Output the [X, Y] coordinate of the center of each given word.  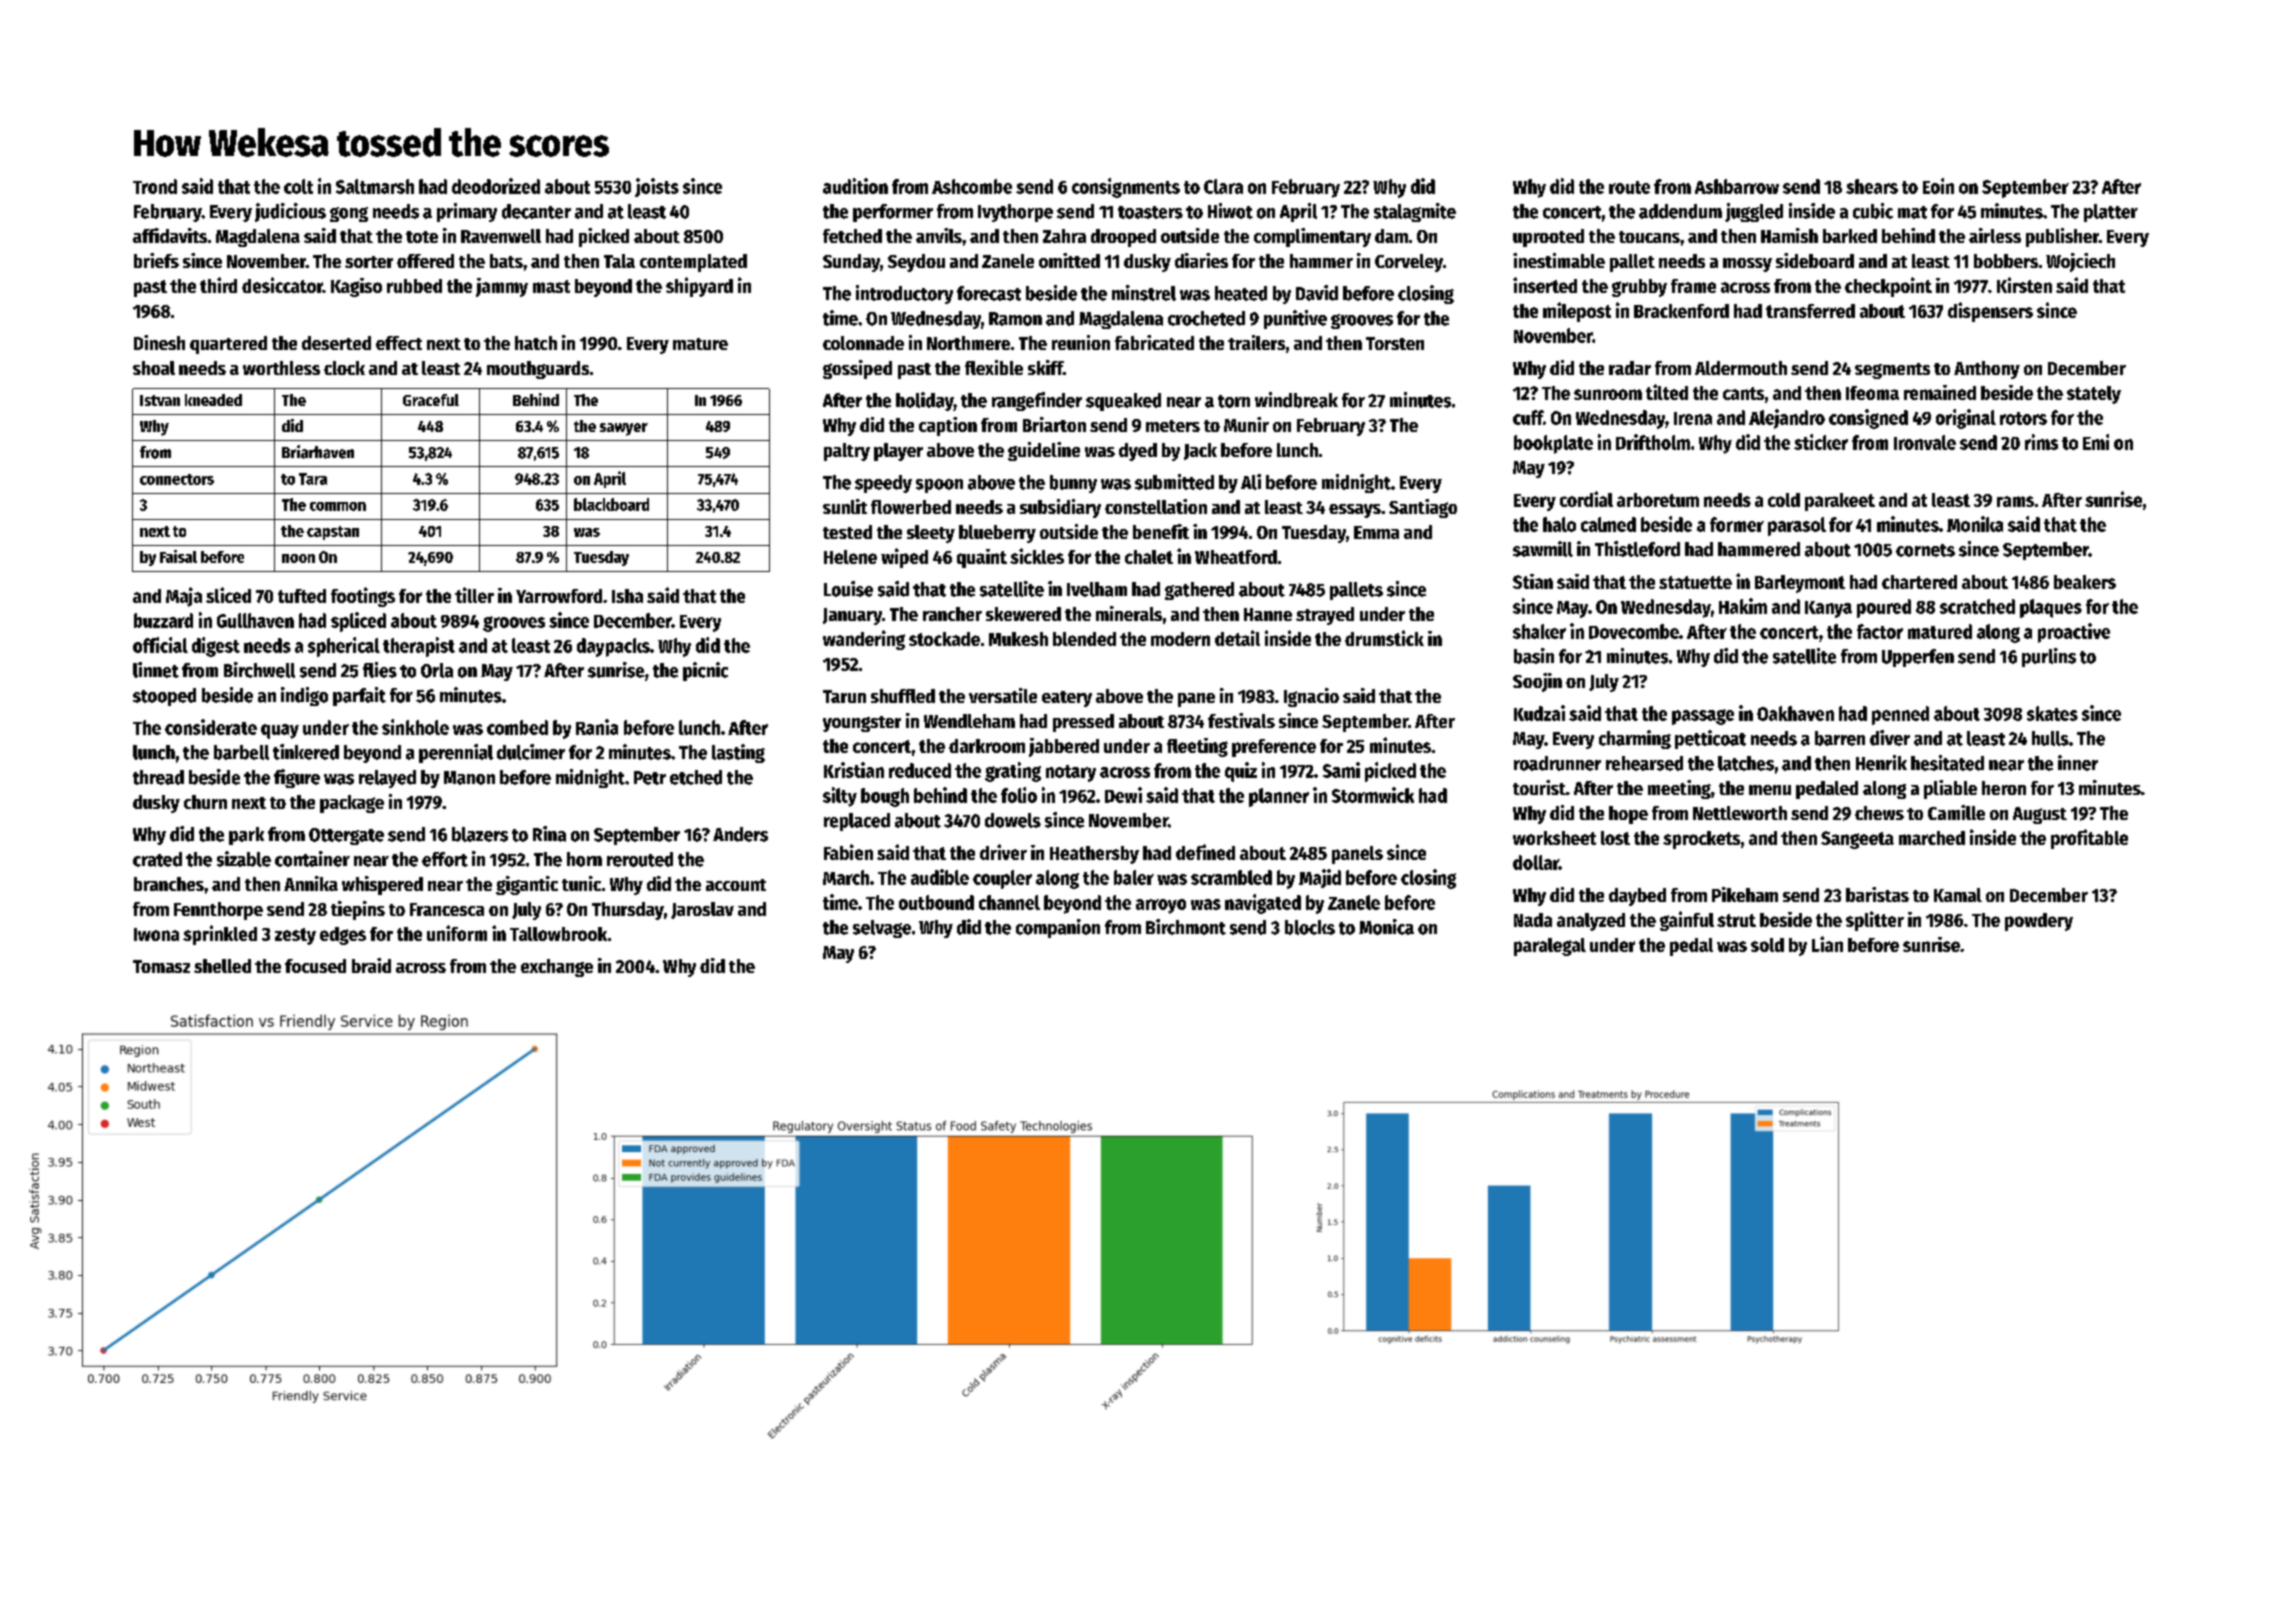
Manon [469, 778]
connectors [177, 479]
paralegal [1550, 947]
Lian [1827, 944]
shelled [222, 966]
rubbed [414, 286]
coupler [1002, 879]
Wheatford [1236, 557]
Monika [1975, 524]
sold [1767, 945]
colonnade [863, 343]
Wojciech [2080, 262]
